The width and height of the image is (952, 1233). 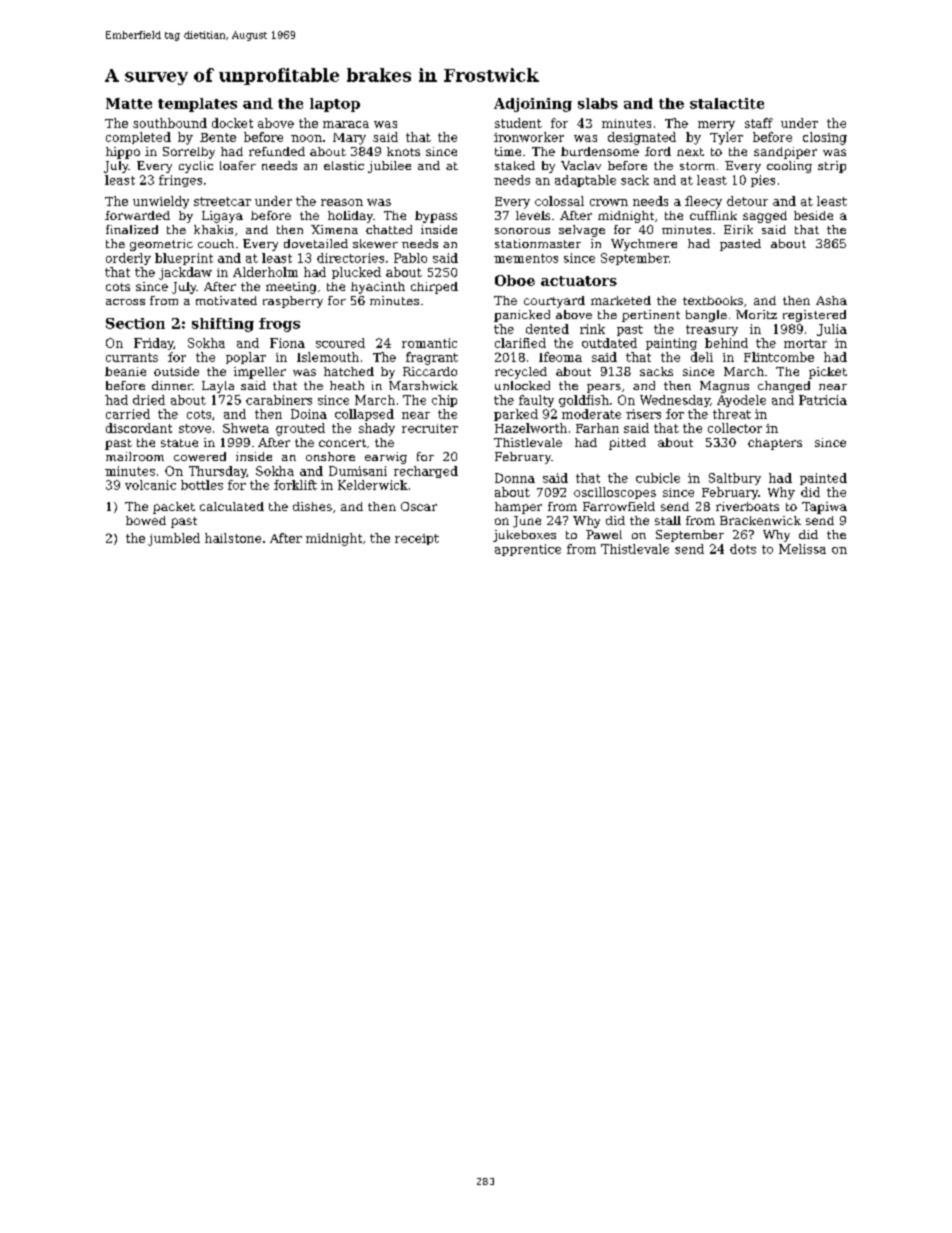 What do you see at coordinates (531, 428) in the image?
I see `Hazelworth` at bounding box center [531, 428].
